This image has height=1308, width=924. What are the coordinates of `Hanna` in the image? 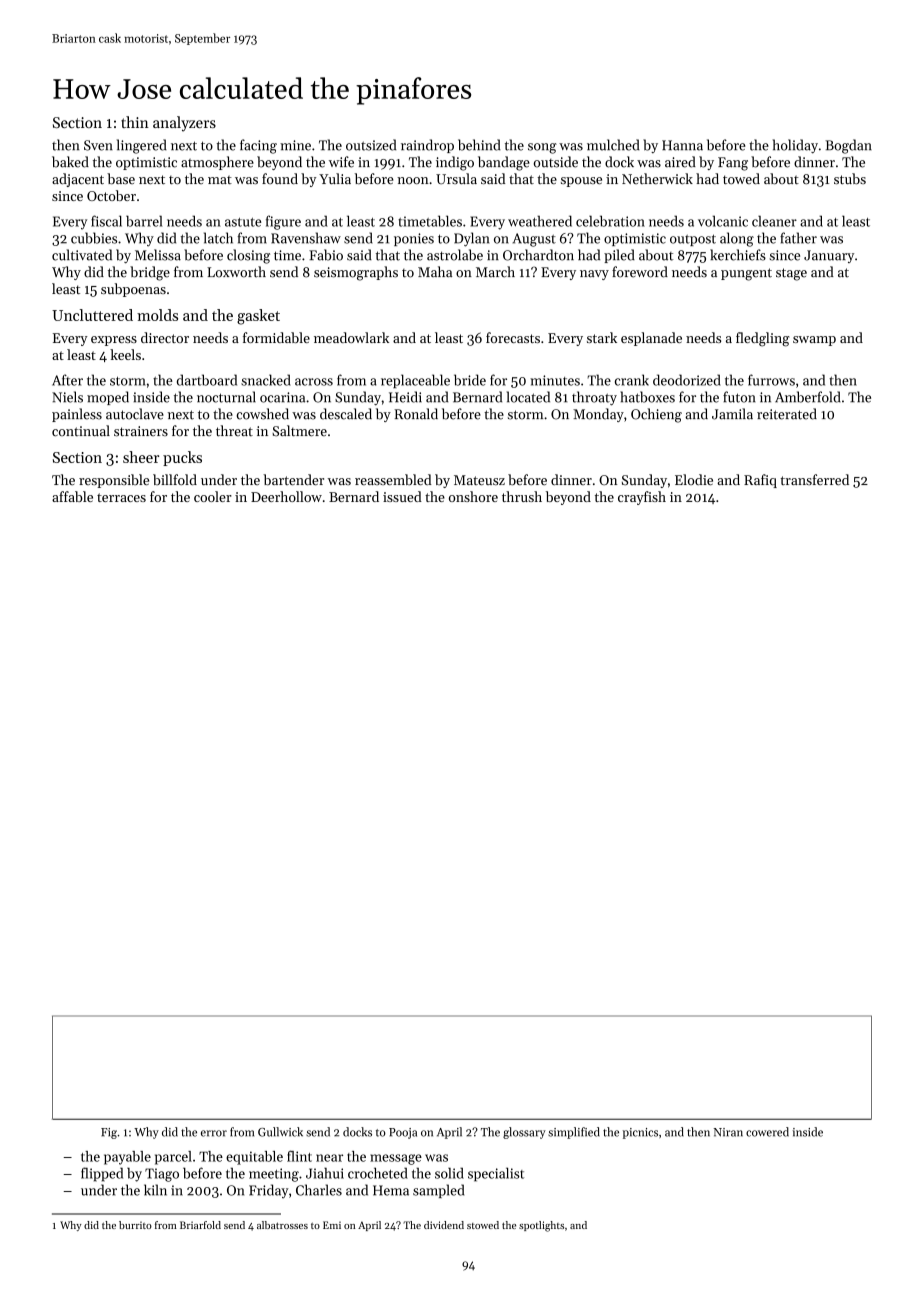 It's located at (682, 145).
